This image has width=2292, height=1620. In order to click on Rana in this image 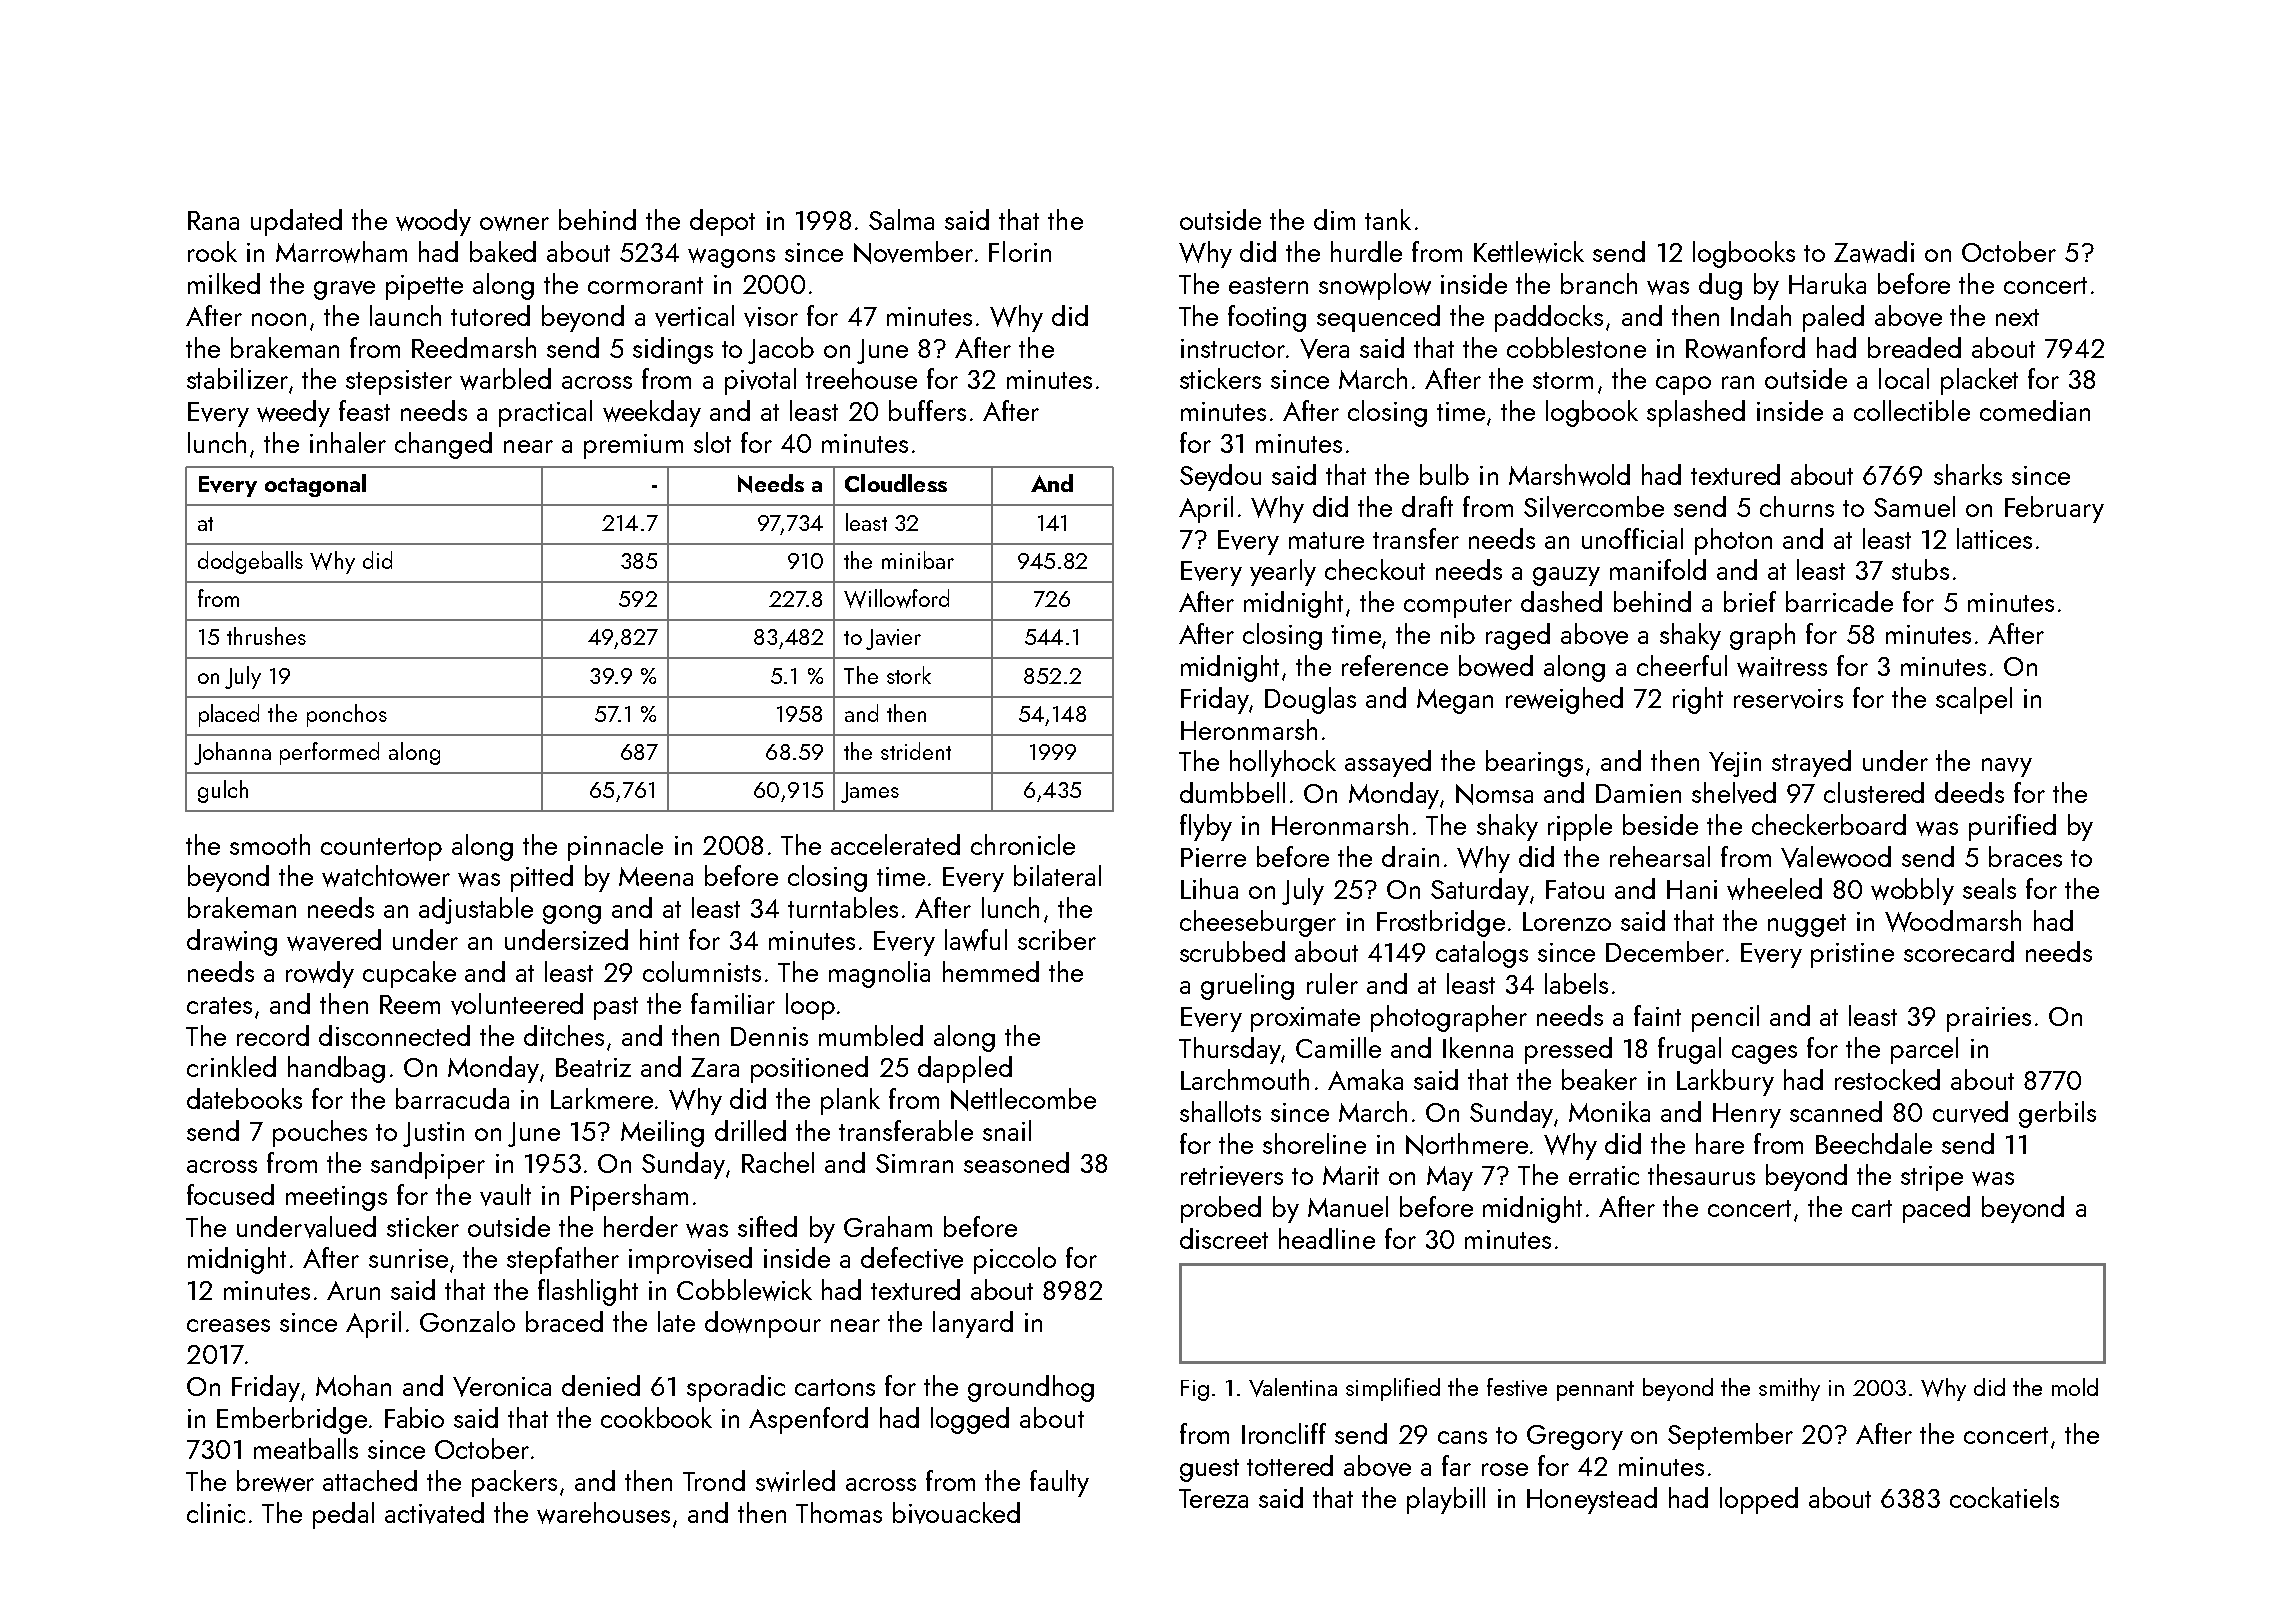, I will do `click(213, 220)`.
